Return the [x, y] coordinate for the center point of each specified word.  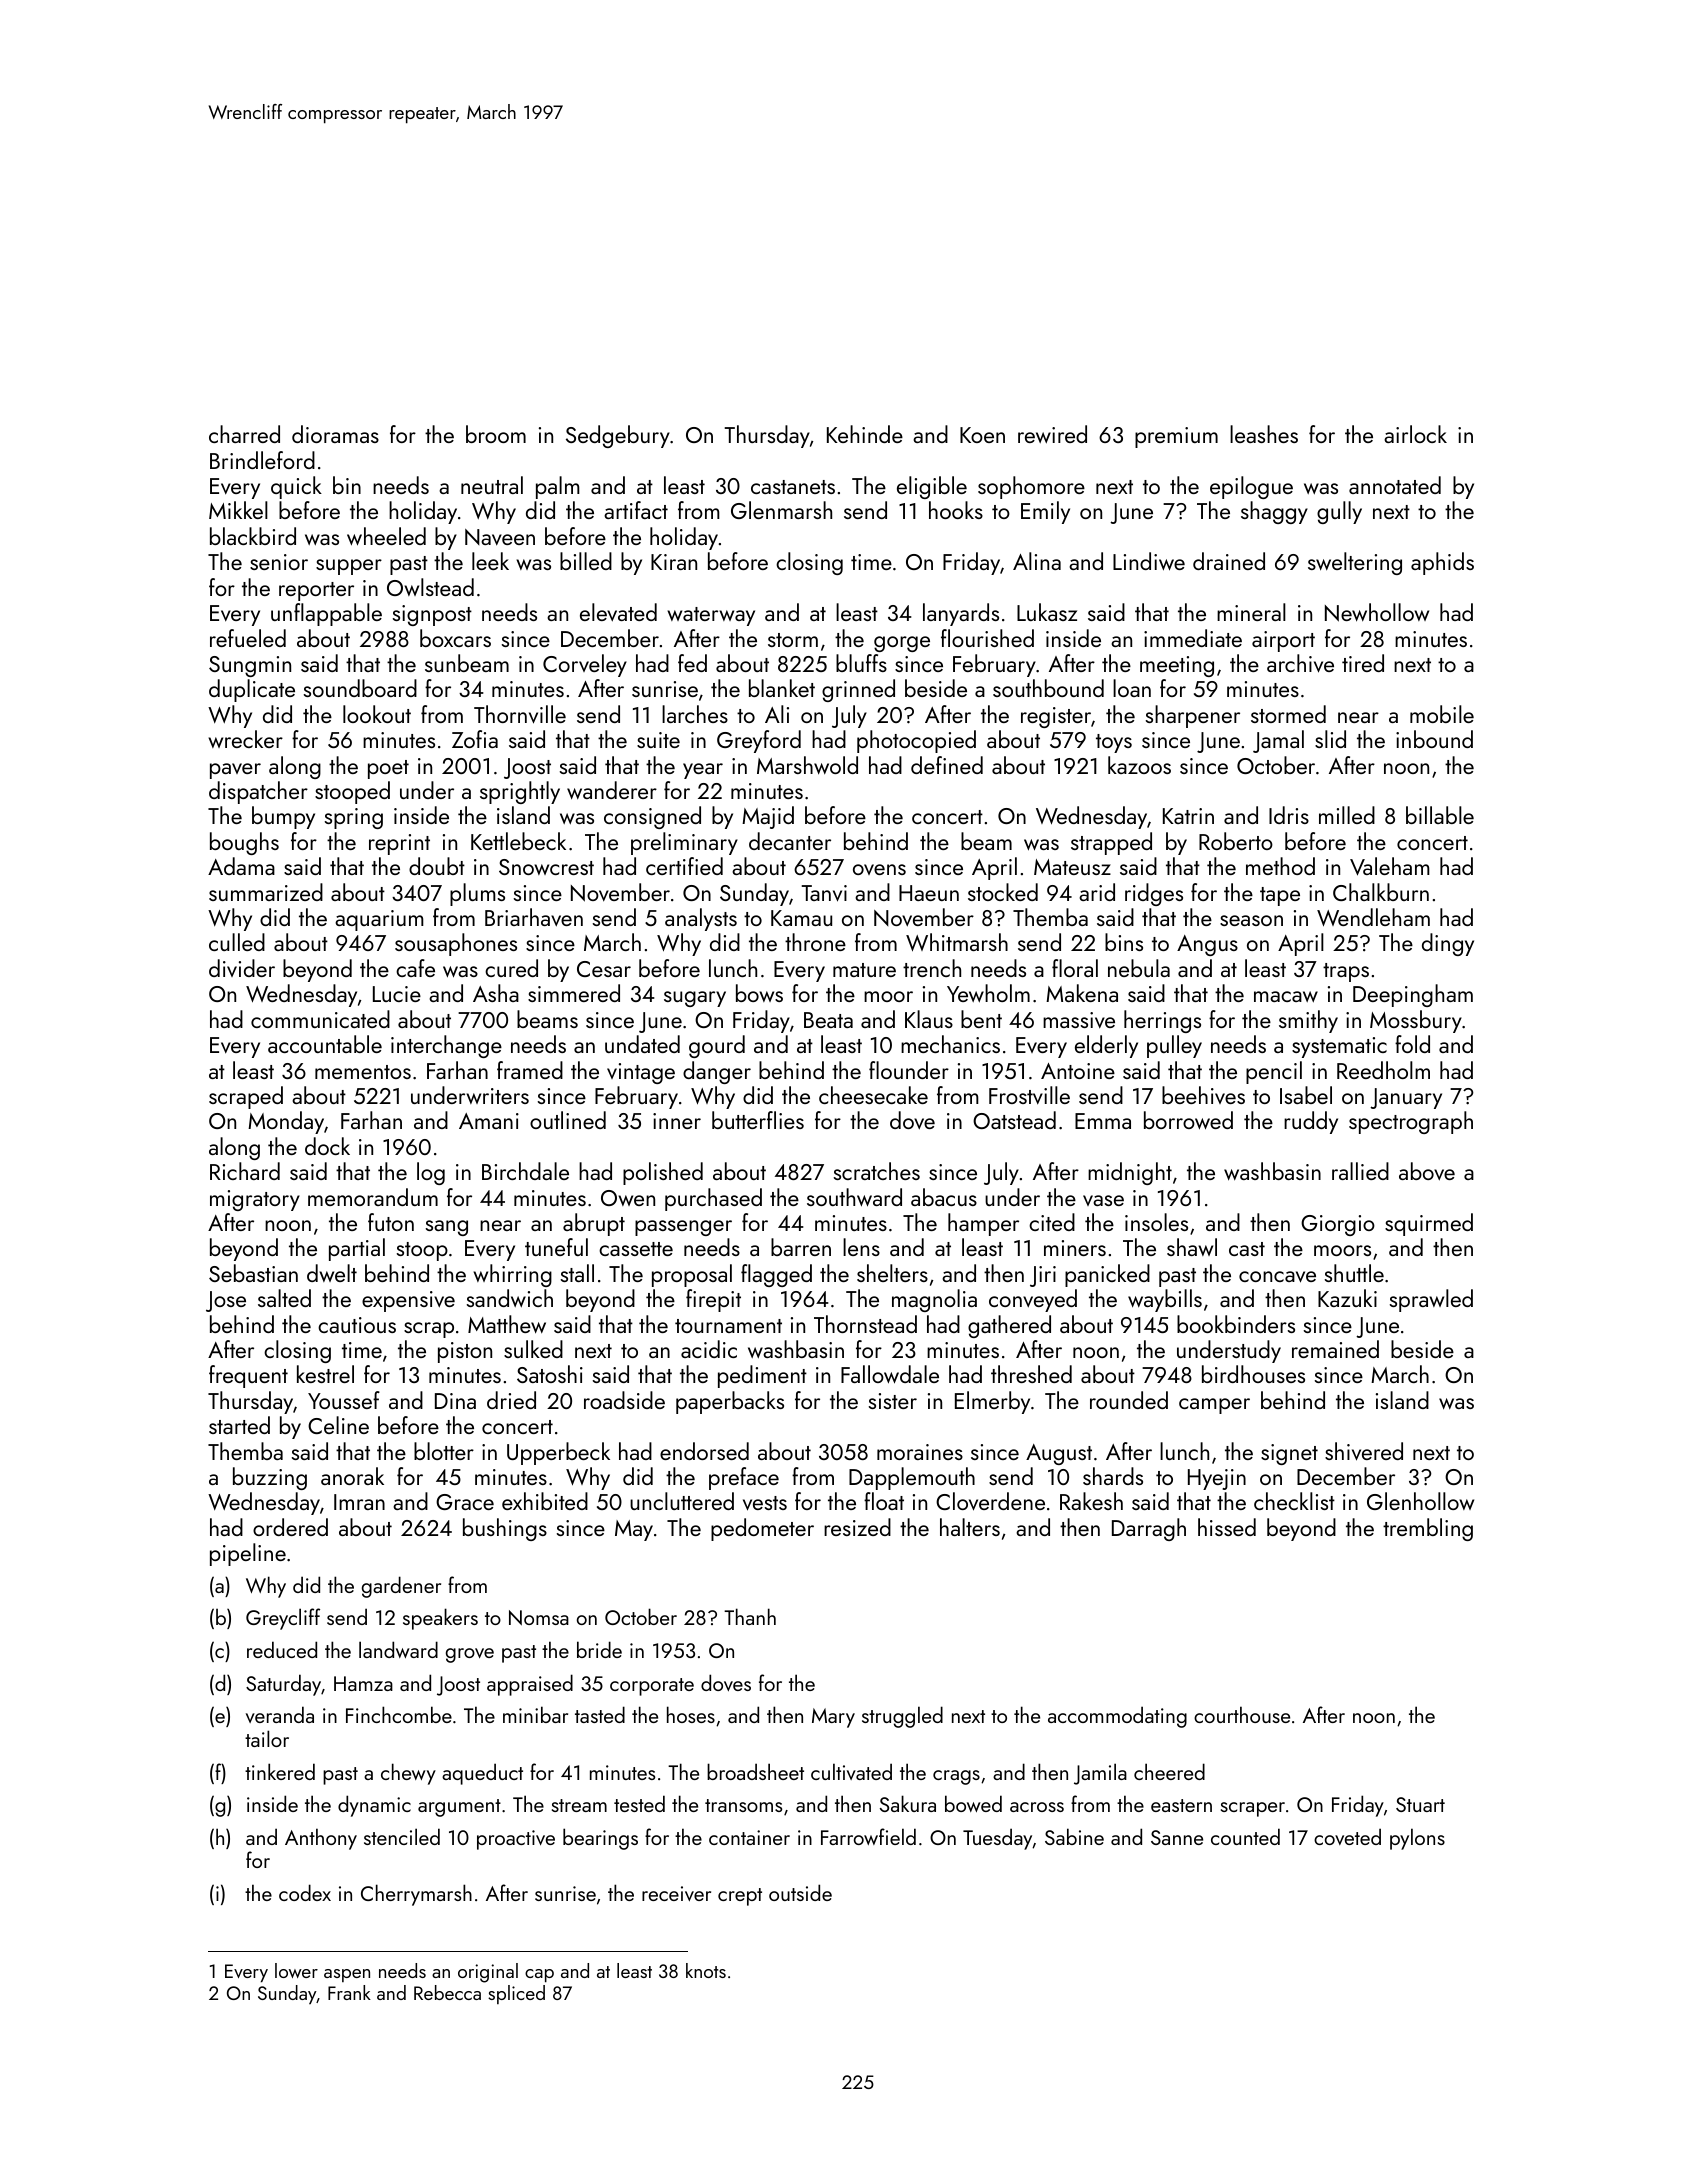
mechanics [950, 1044]
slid [1330, 739]
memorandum [373, 1197]
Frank [349, 1992]
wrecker [245, 739]
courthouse [1242, 1714]
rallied [1360, 1171]
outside [800, 1892]
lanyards [961, 614]
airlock [1415, 434]
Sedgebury [618, 436]
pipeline [248, 1554]
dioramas [335, 434]
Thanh [750, 1616]
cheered [1169, 1771]
